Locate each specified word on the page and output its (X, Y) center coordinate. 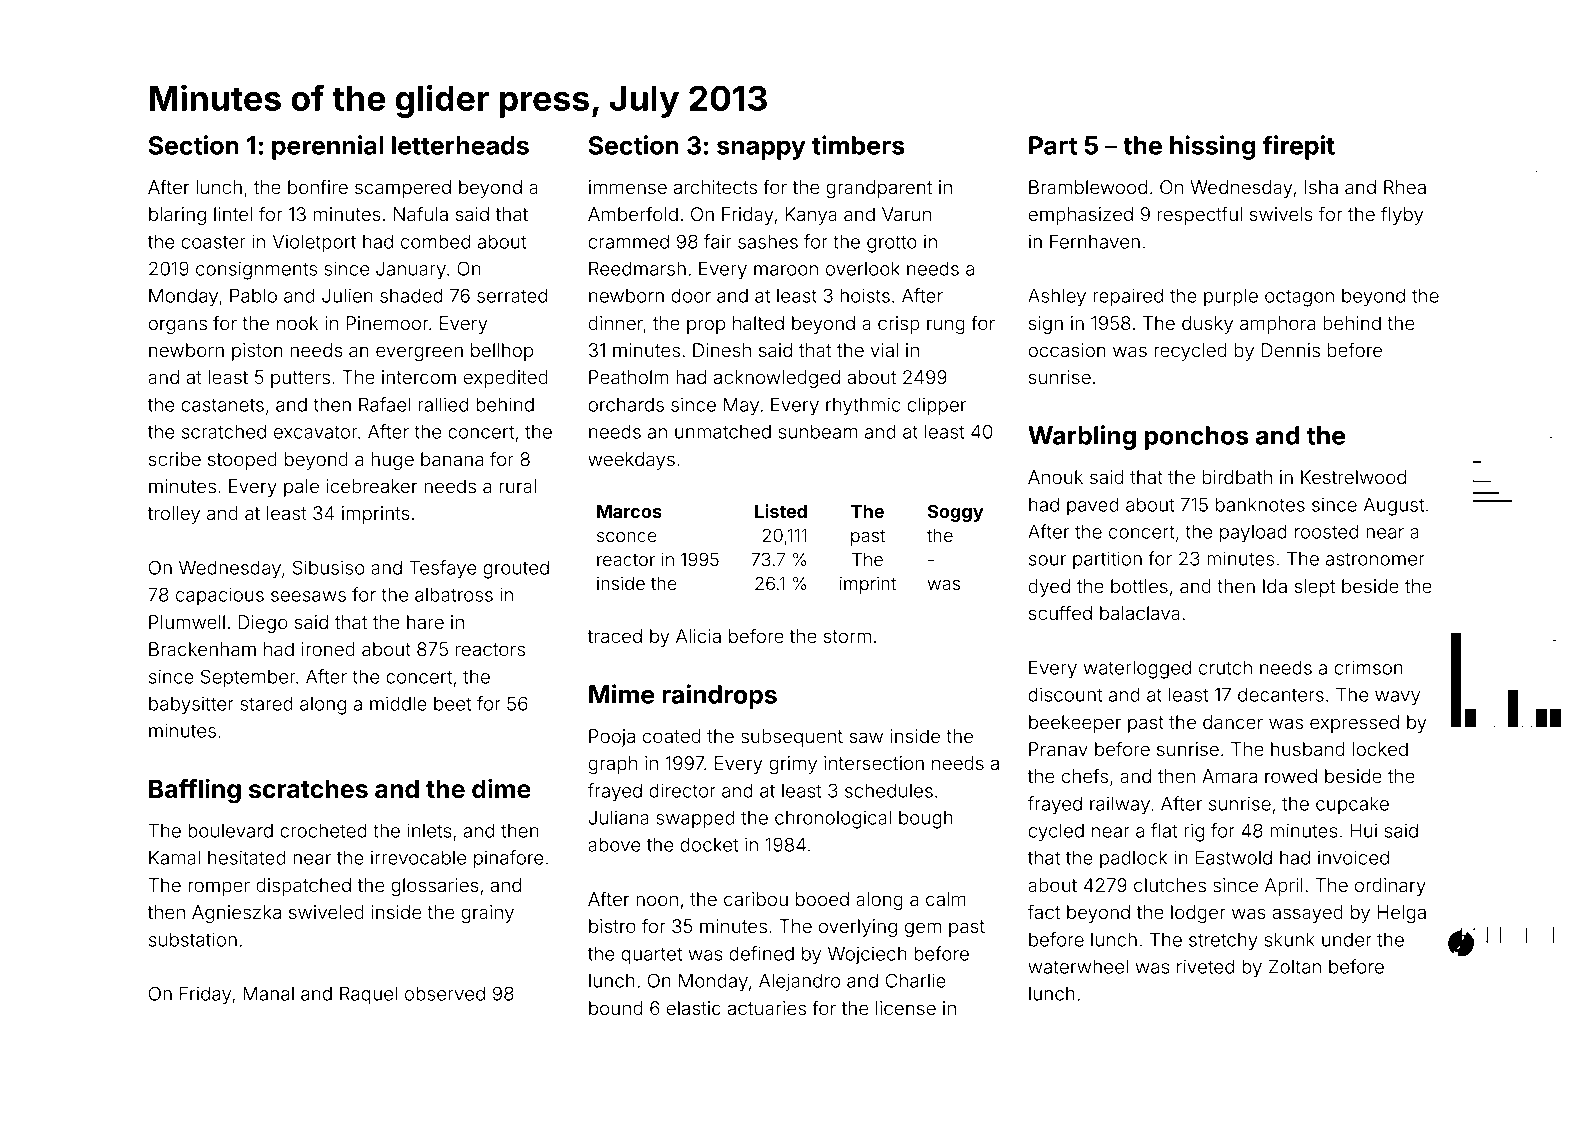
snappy (761, 150)
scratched (224, 432)
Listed (781, 511)
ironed (328, 649)
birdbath (1237, 477)
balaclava (1140, 613)
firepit (1299, 147)
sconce (627, 537)
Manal (268, 993)
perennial (327, 147)
